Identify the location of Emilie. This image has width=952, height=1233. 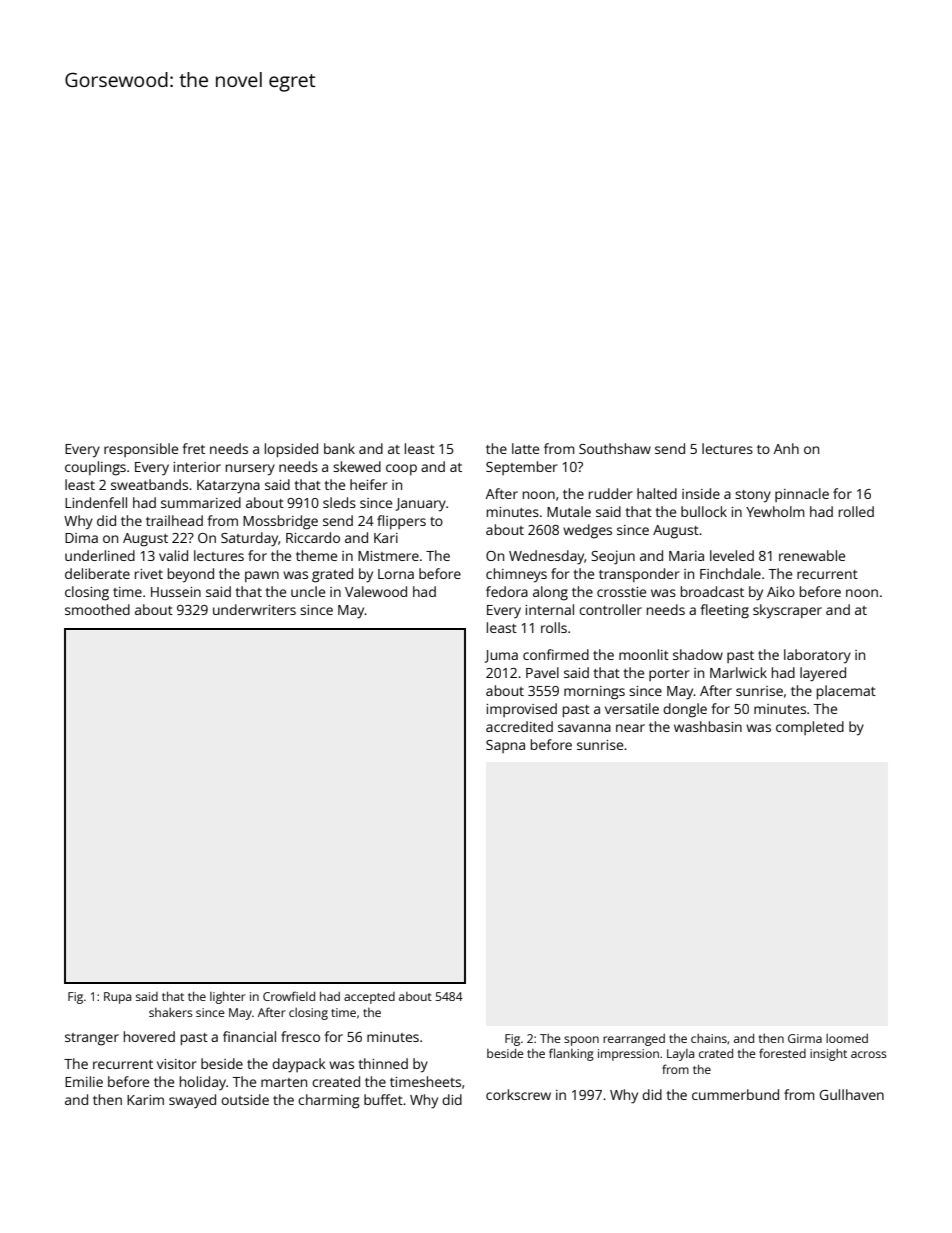
(84, 1081).
